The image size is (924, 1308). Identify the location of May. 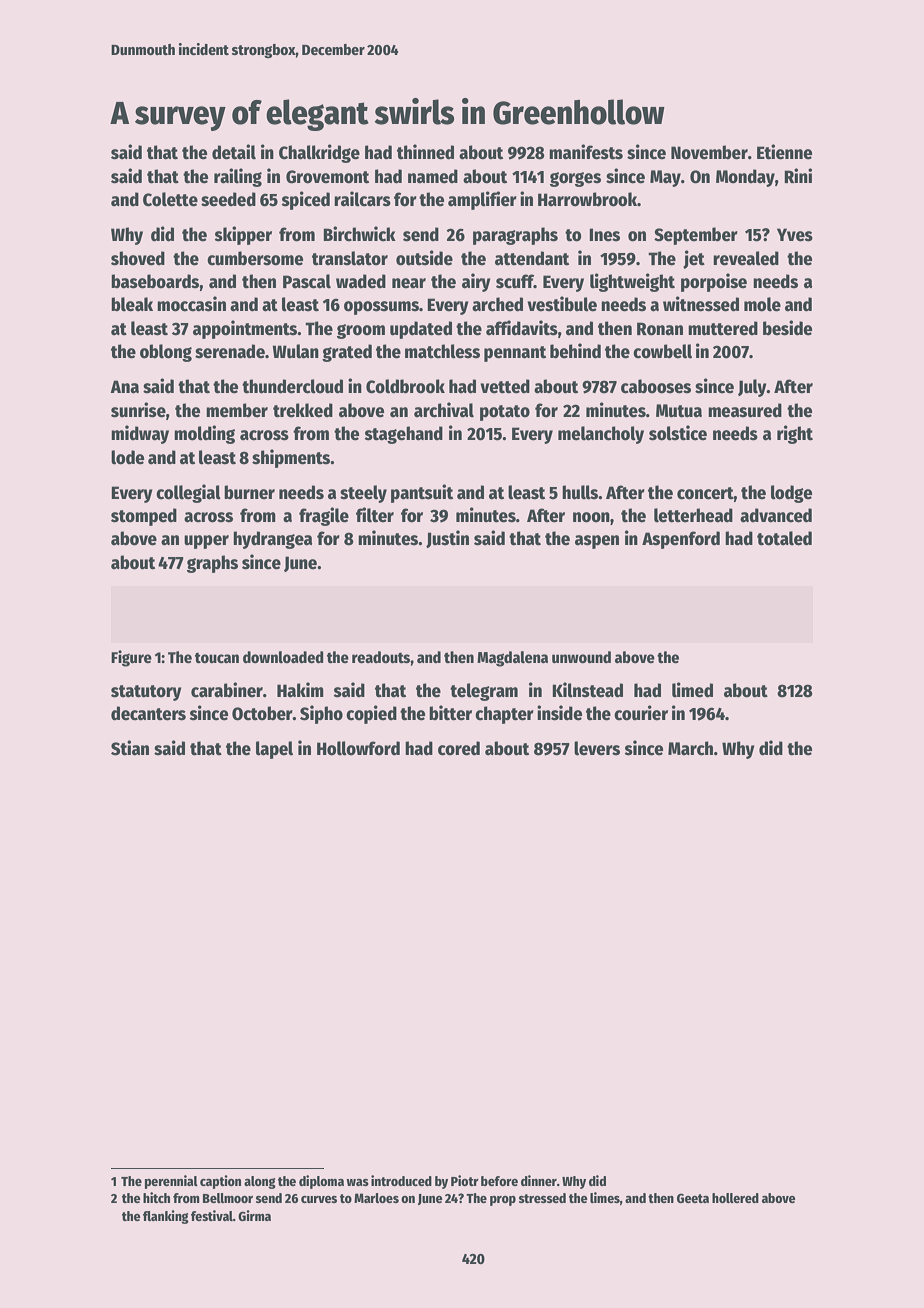
(665, 178).
